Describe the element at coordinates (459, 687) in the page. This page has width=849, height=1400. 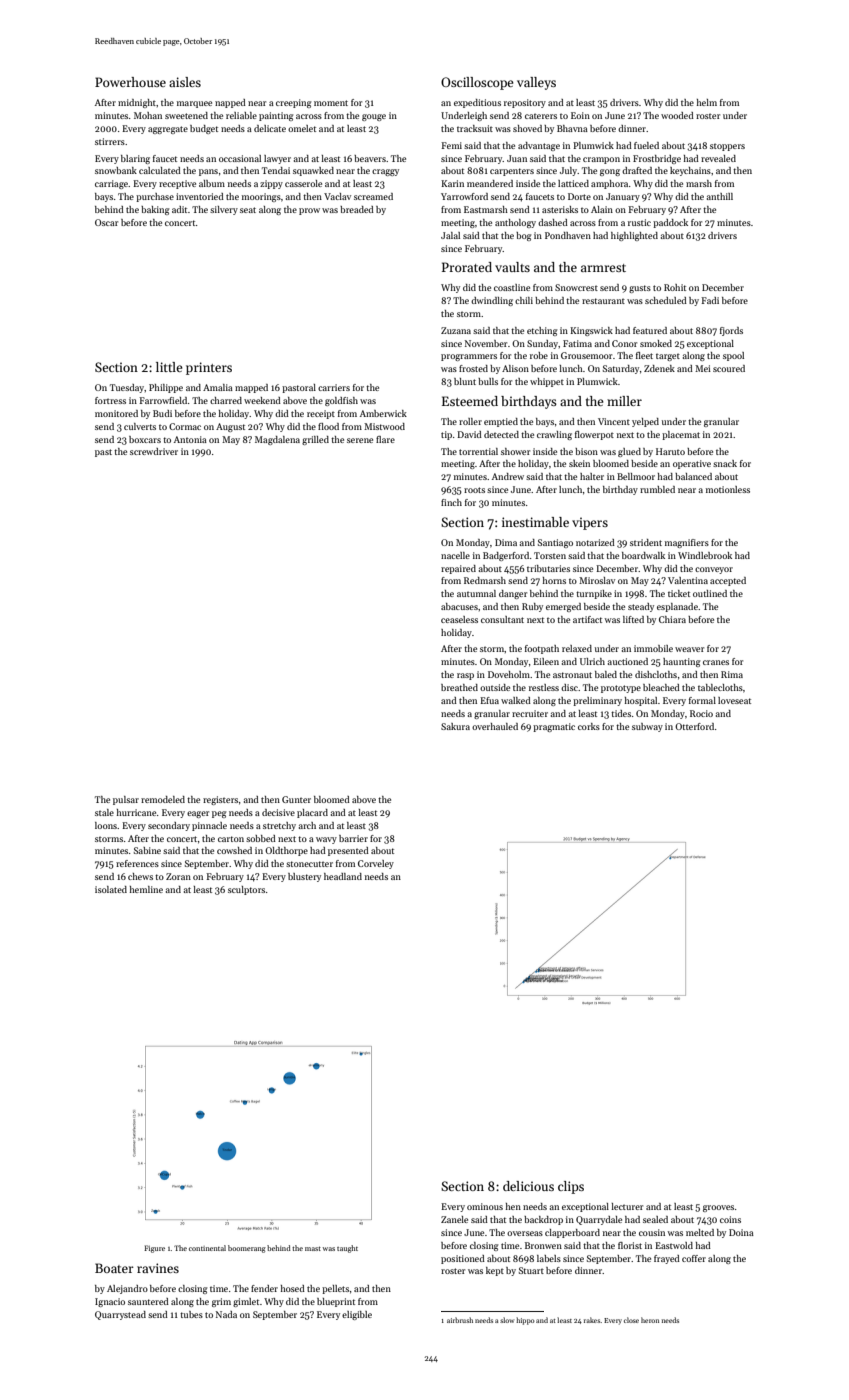
I see `breathed` at that location.
